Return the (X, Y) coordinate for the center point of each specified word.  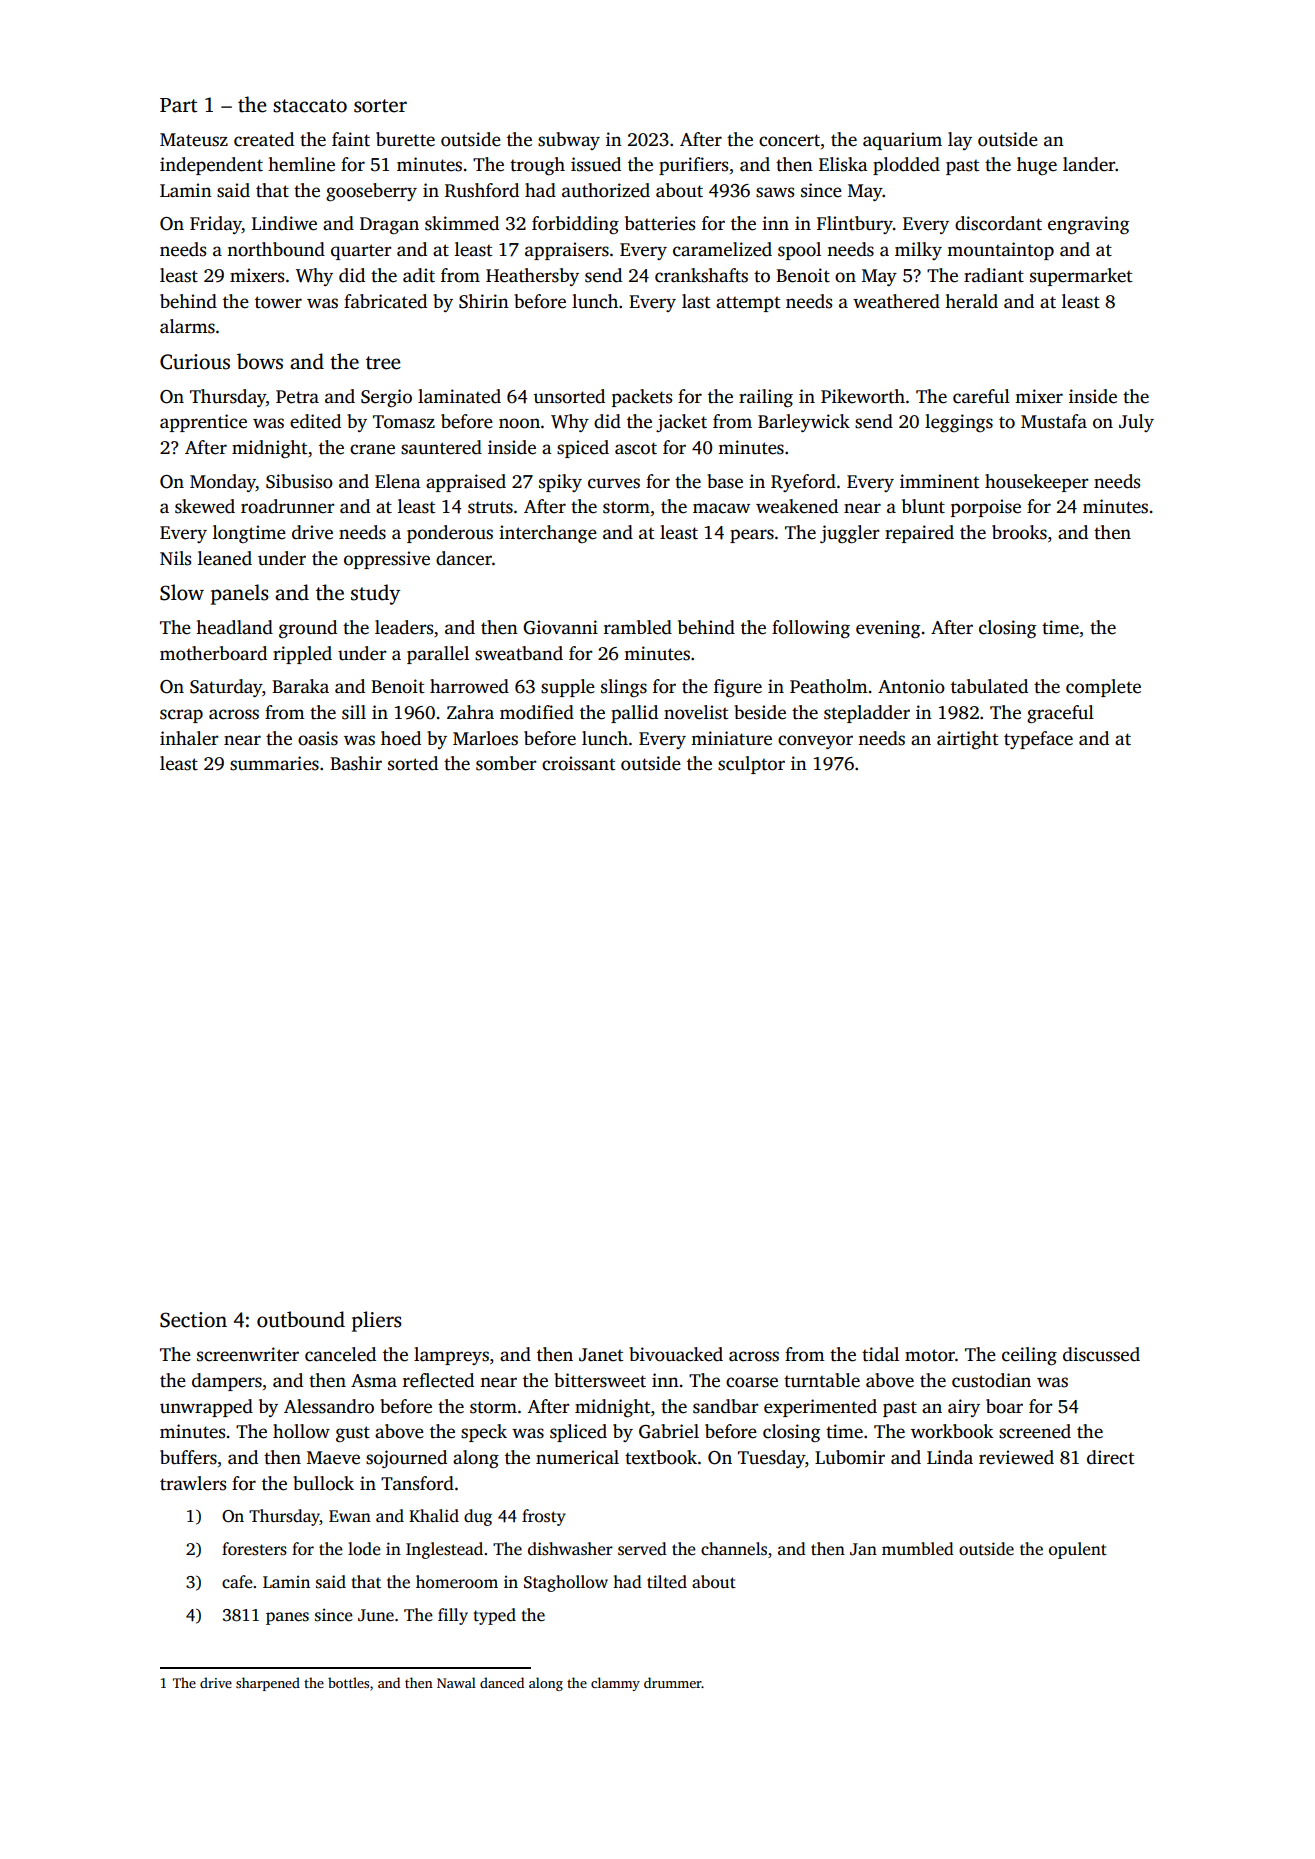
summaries (274, 763)
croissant (578, 763)
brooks (1019, 532)
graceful (1060, 714)
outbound (301, 1319)
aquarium (902, 141)
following (811, 629)
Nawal (456, 1682)
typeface (1038, 740)
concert (789, 140)
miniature (731, 738)
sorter (380, 106)
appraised (466, 483)
